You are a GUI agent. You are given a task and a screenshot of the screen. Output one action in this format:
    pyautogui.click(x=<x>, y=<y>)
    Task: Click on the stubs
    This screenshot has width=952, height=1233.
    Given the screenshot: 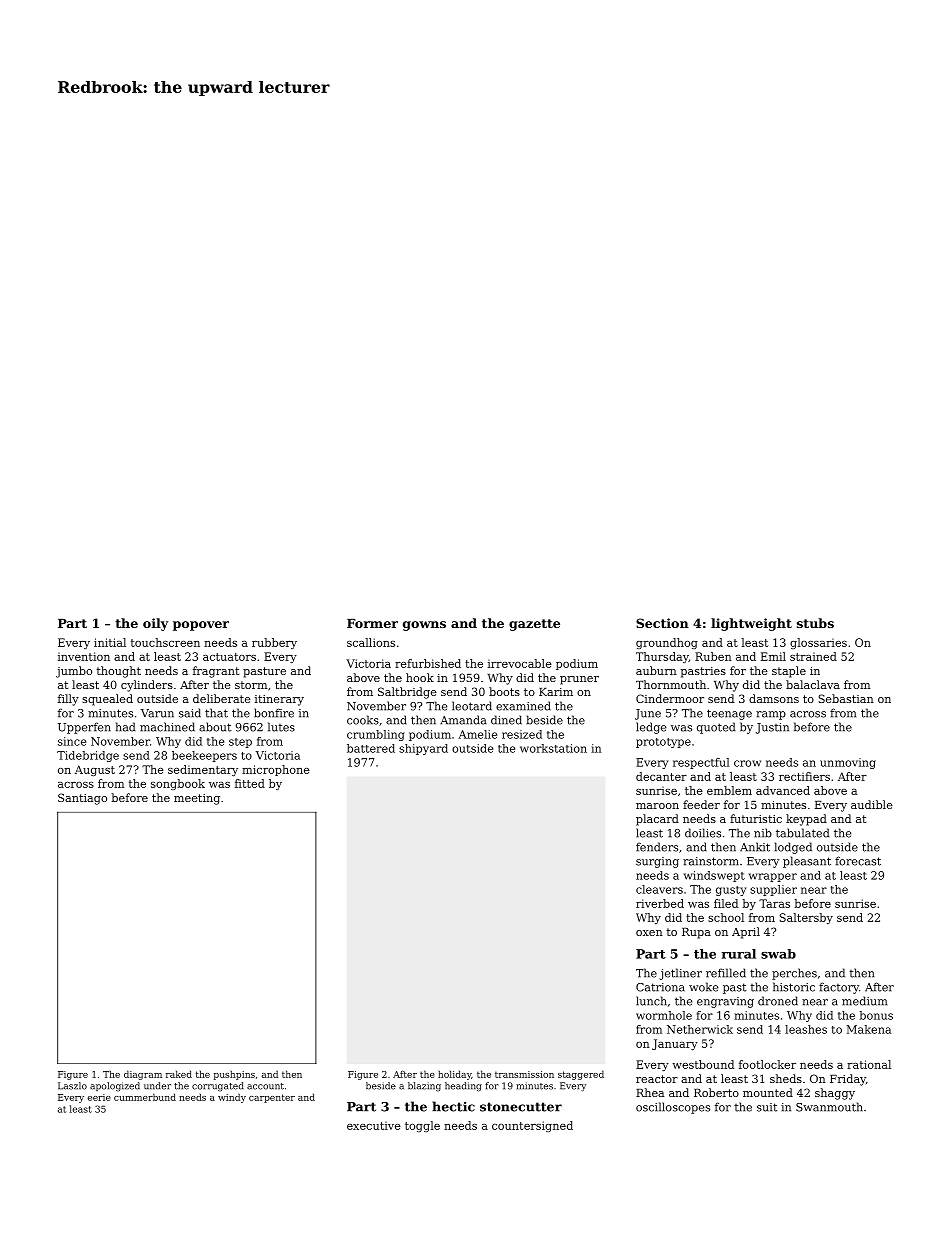 What is the action you would take?
    pyautogui.click(x=815, y=623)
